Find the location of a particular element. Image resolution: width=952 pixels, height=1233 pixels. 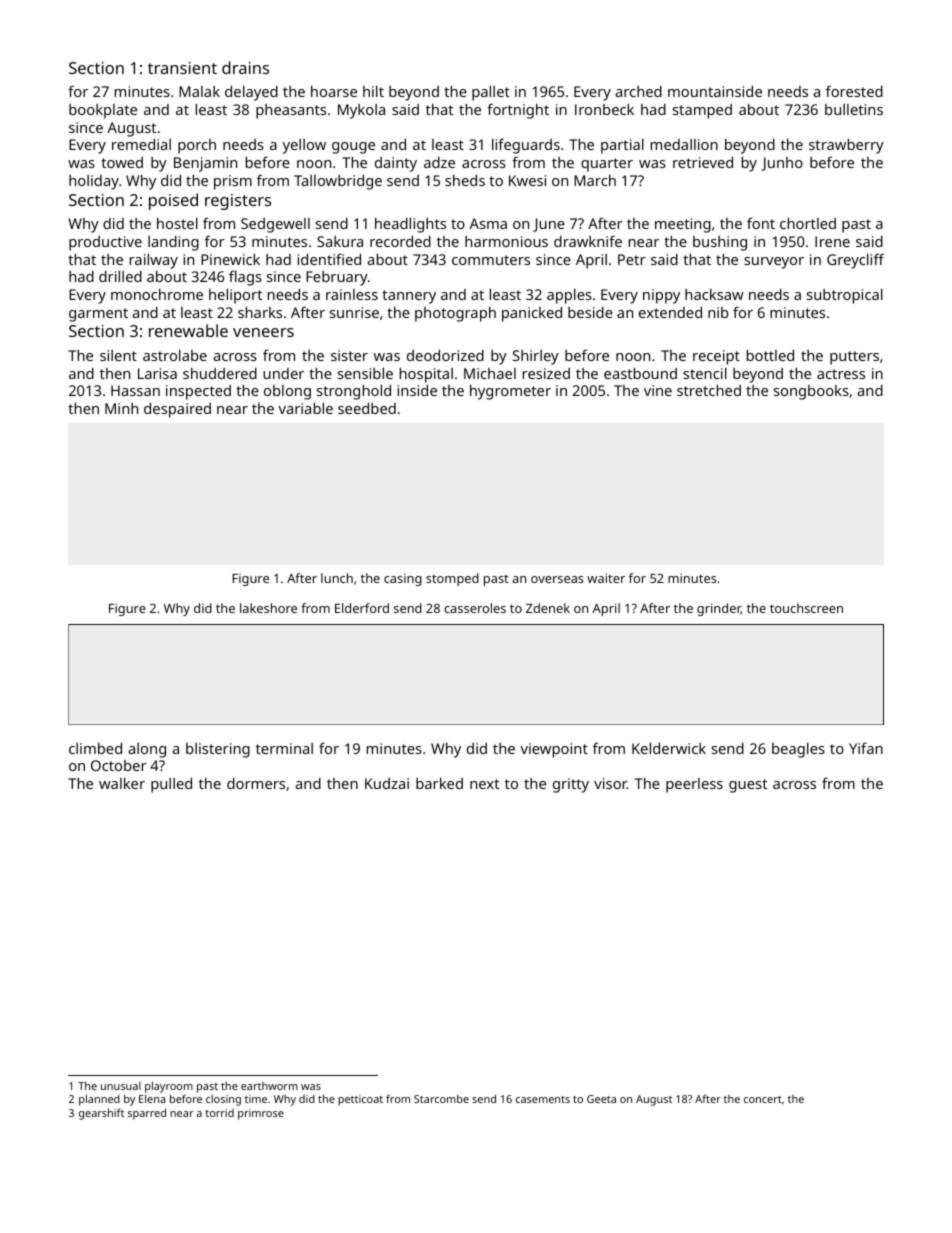

pallet is located at coordinates (491, 93).
